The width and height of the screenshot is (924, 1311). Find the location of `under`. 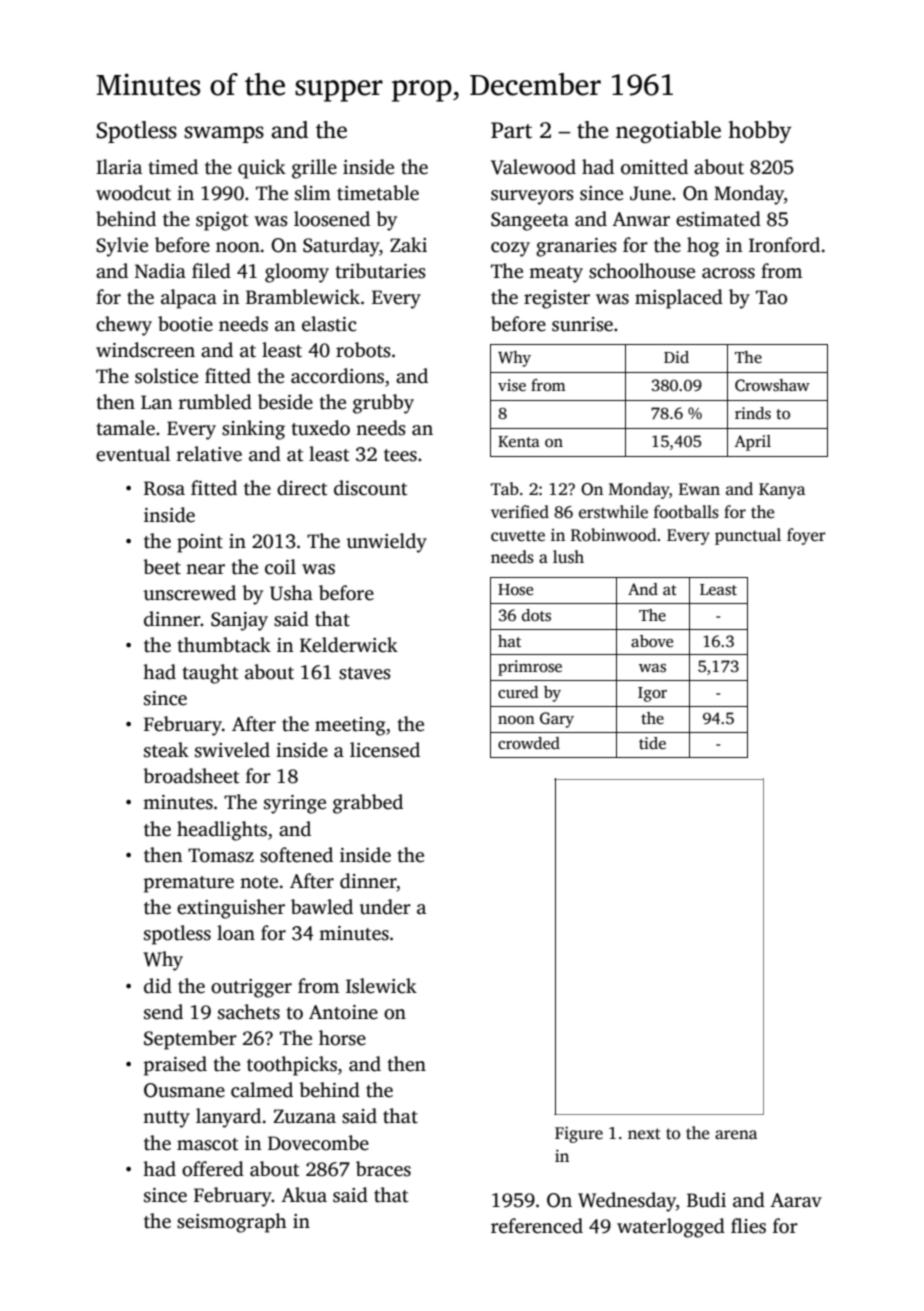

under is located at coordinates (385, 907).
